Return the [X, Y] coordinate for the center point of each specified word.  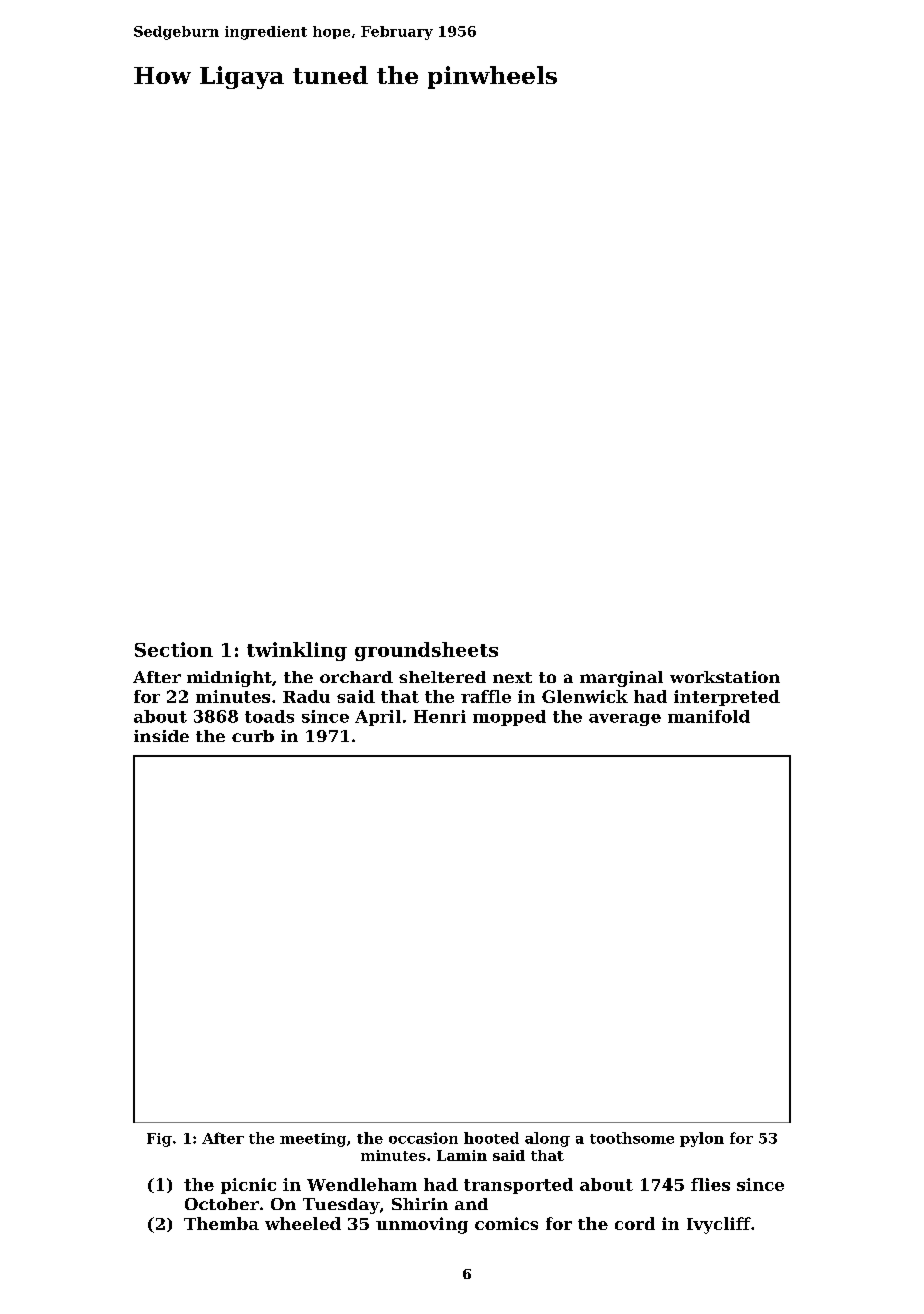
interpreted [727, 698]
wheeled [303, 1223]
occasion [423, 1138]
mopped [509, 718]
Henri [440, 716]
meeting [313, 1140]
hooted [491, 1138]
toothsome [632, 1138]
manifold [709, 716]
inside [161, 736]
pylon [702, 1139]
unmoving [422, 1225]
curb [253, 736]
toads [269, 716]
